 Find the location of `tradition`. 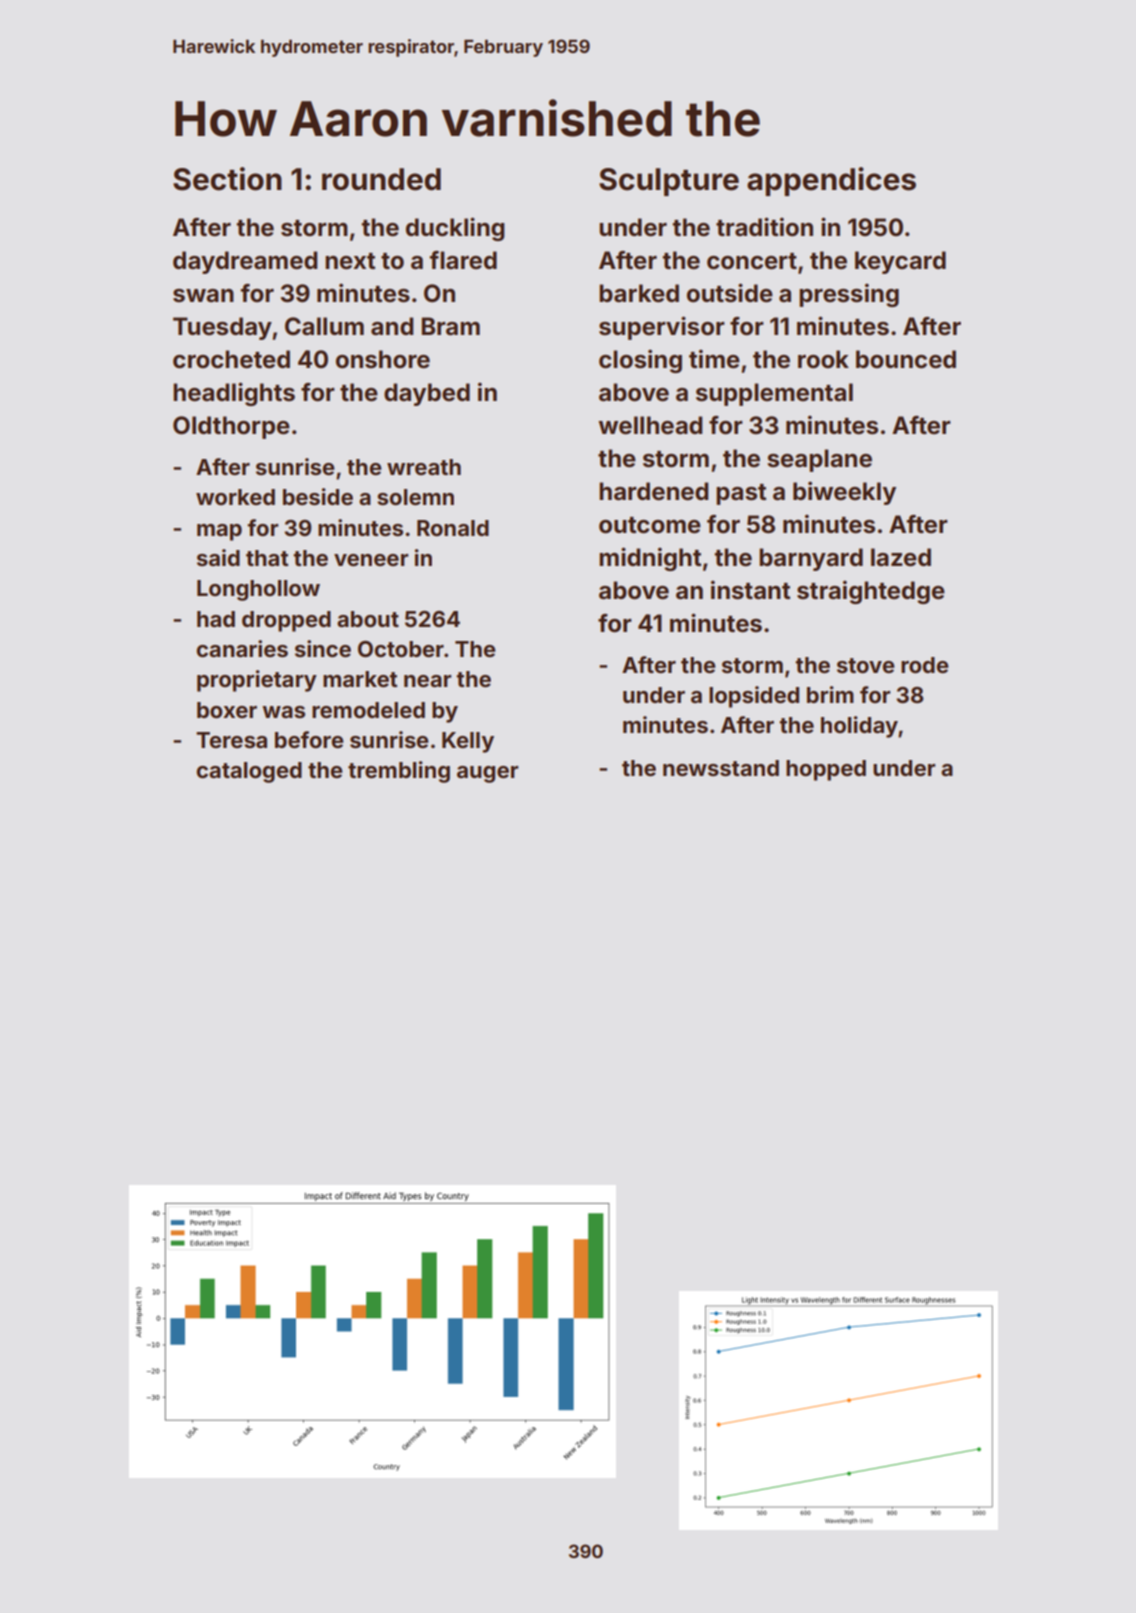

tradition is located at coordinates (764, 227).
